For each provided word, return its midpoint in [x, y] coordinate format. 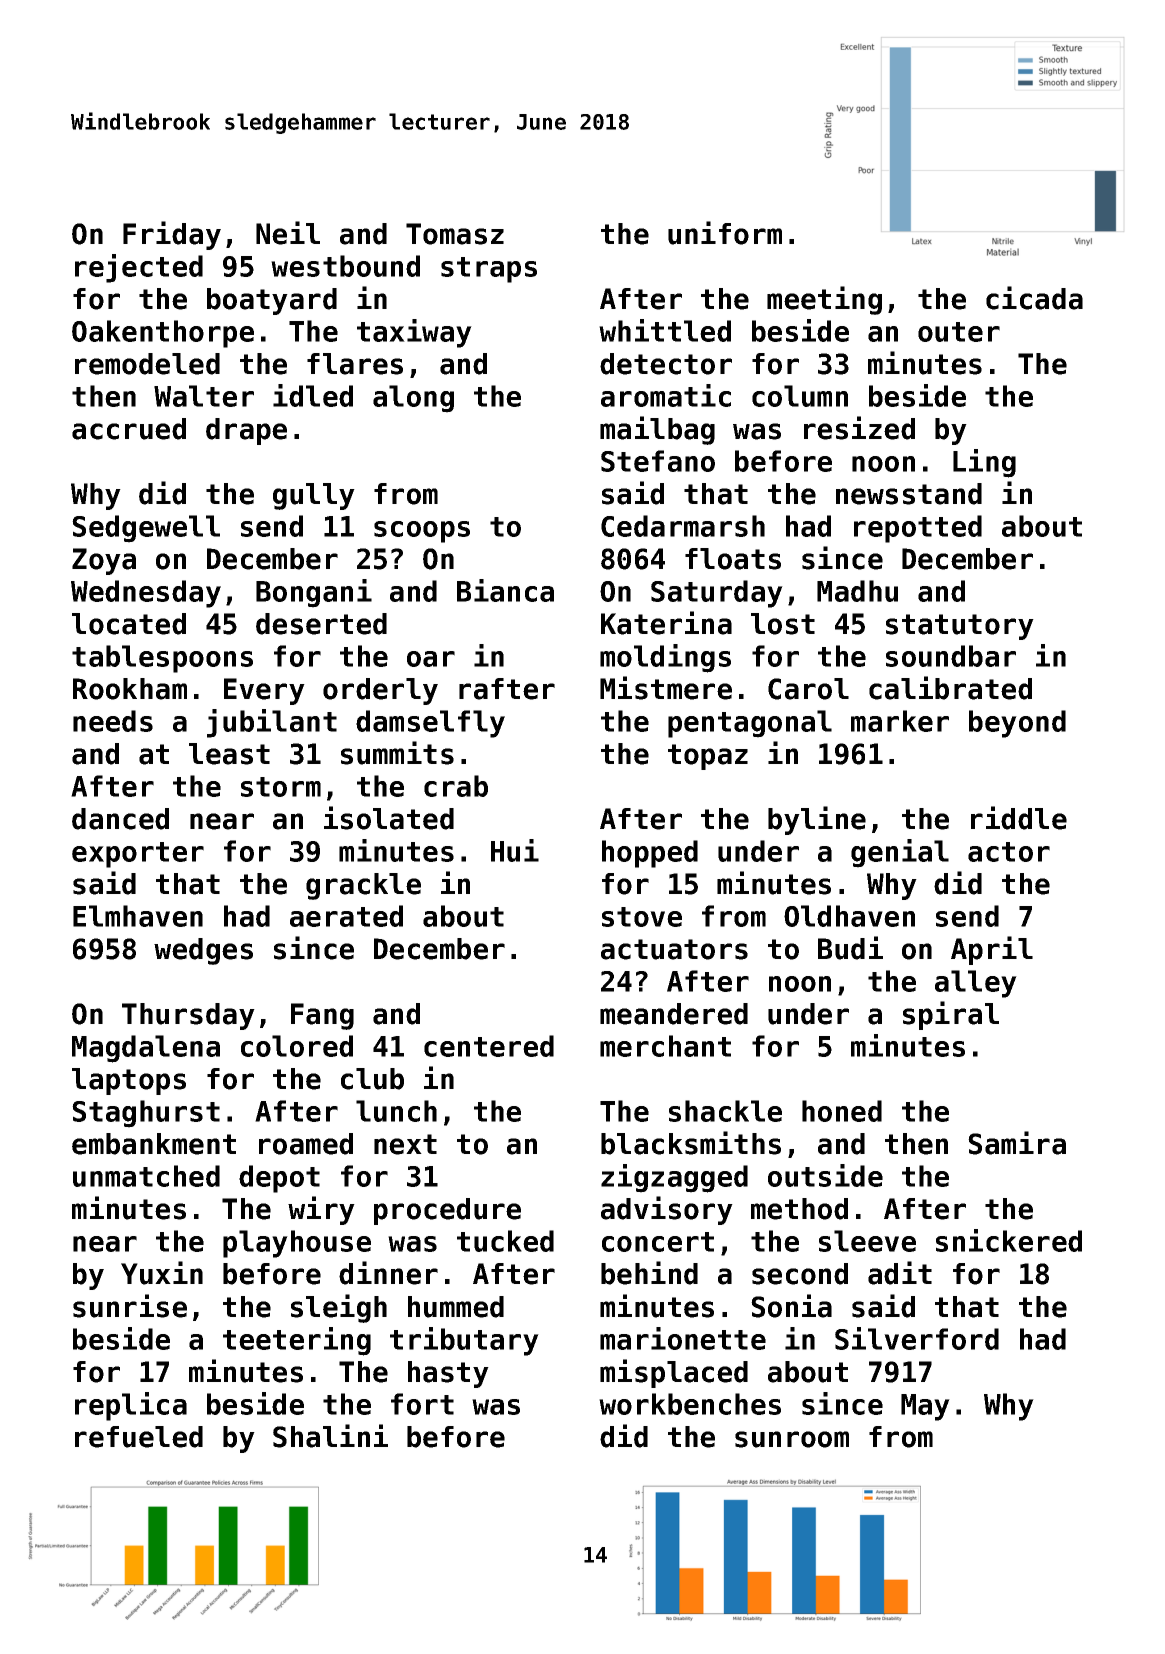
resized [859, 428]
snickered [1009, 1240]
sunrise [130, 1306]
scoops [422, 532]
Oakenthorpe [163, 334]
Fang [322, 1016]
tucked [505, 1241]
